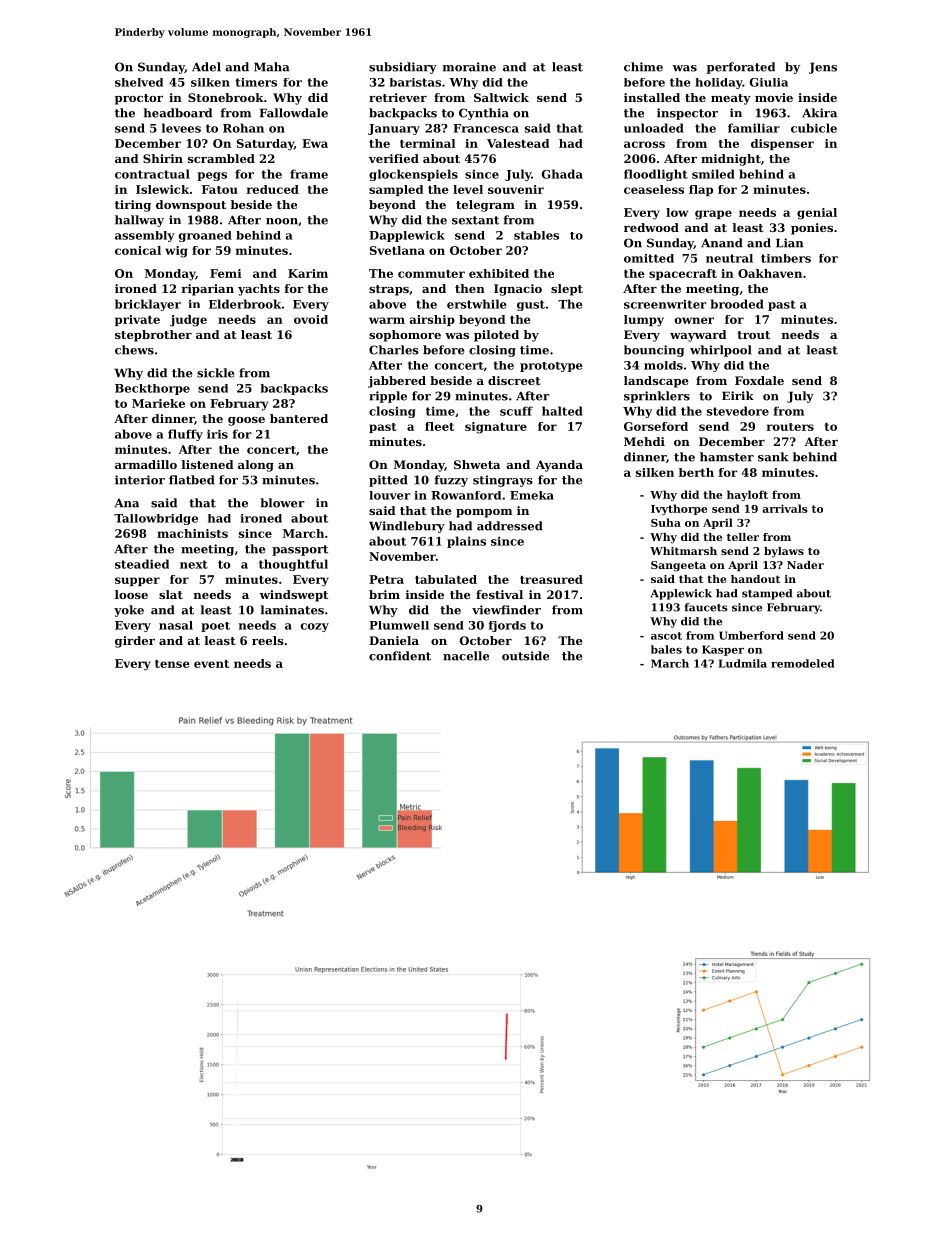  I want to click on headboard, so click(178, 113).
